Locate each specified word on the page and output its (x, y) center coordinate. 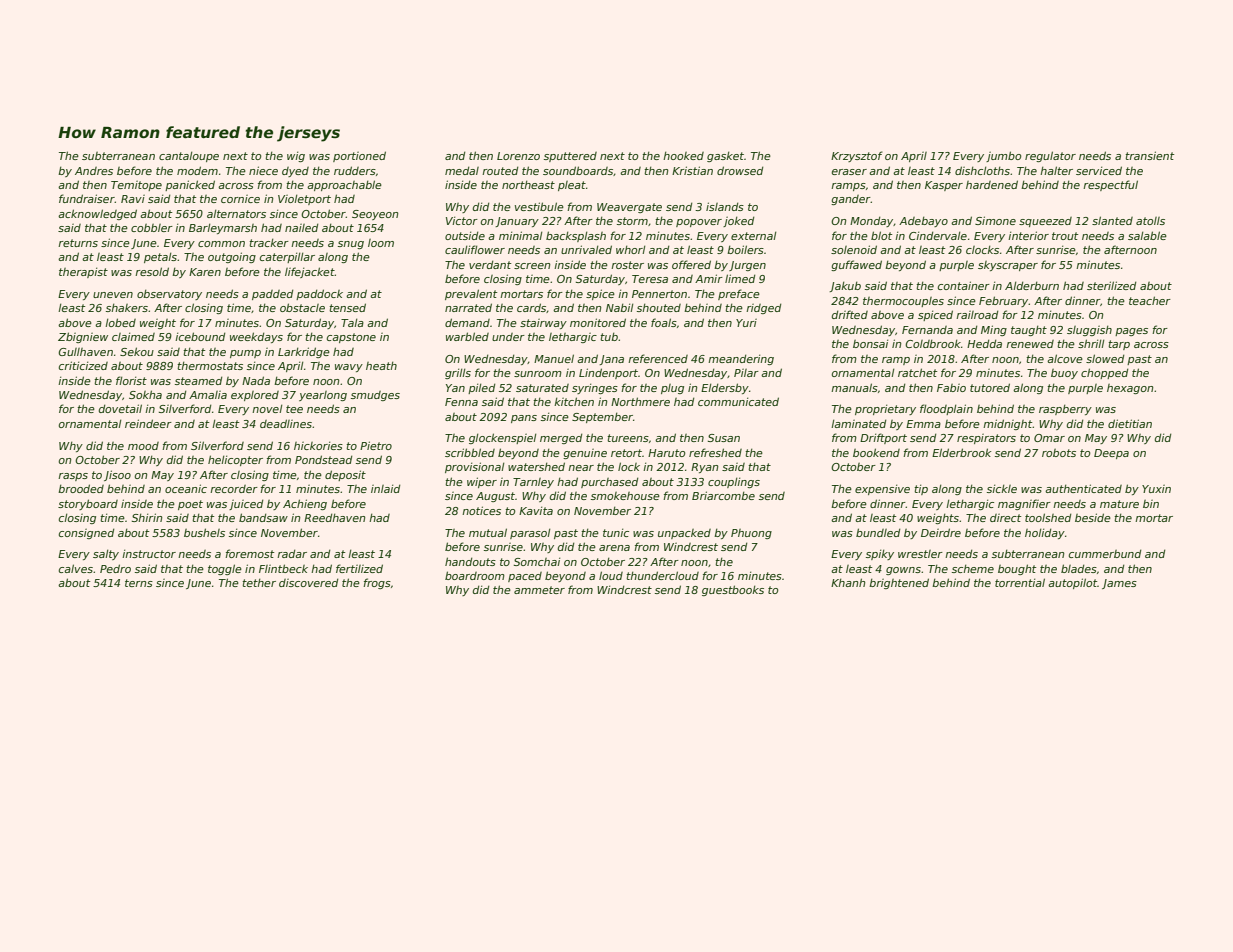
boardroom (475, 575)
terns (139, 583)
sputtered (570, 157)
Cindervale (938, 235)
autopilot (1072, 583)
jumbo (1004, 156)
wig (296, 156)
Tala (352, 322)
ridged (763, 308)
